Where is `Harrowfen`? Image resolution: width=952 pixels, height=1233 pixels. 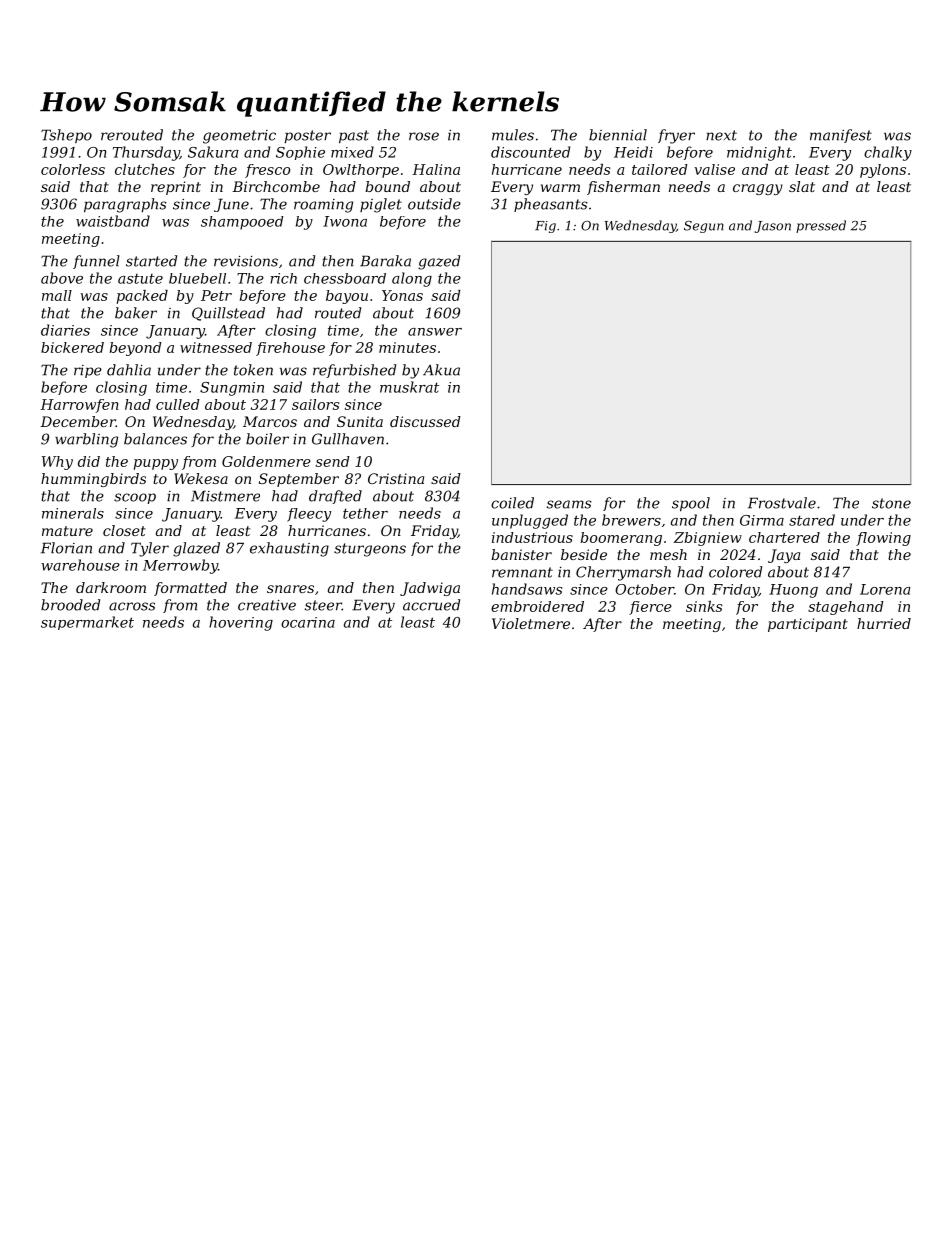
Harrowfen is located at coordinates (79, 406).
